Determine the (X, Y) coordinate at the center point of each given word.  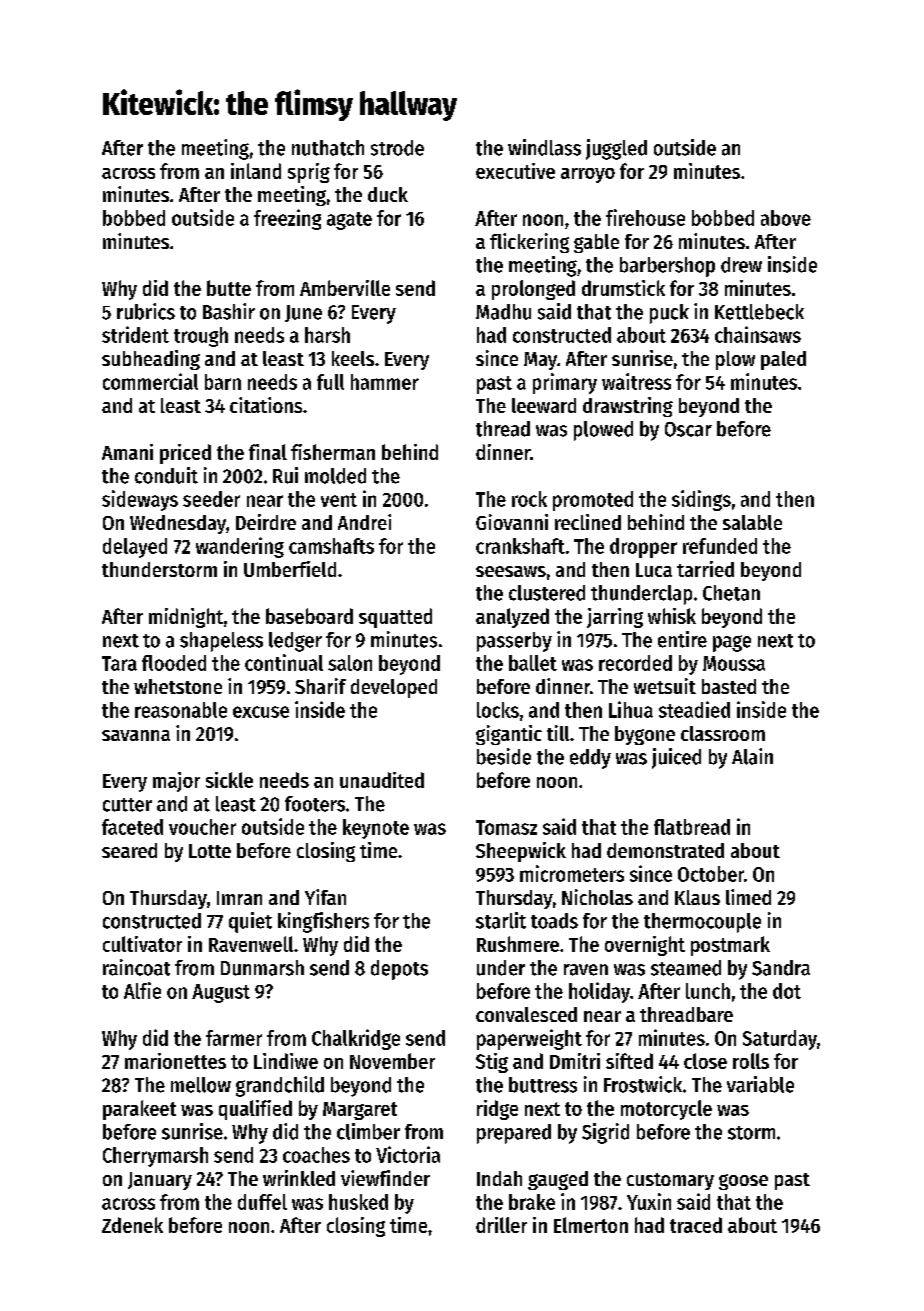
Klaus (697, 897)
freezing (287, 219)
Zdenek (132, 1225)
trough (201, 337)
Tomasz (506, 827)
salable (752, 522)
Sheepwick (521, 852)
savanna (136, 735)
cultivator (142, 944)
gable (596, 243)
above (786, 218)
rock (529, 499)
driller (501, 1225)
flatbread (692, 827)
